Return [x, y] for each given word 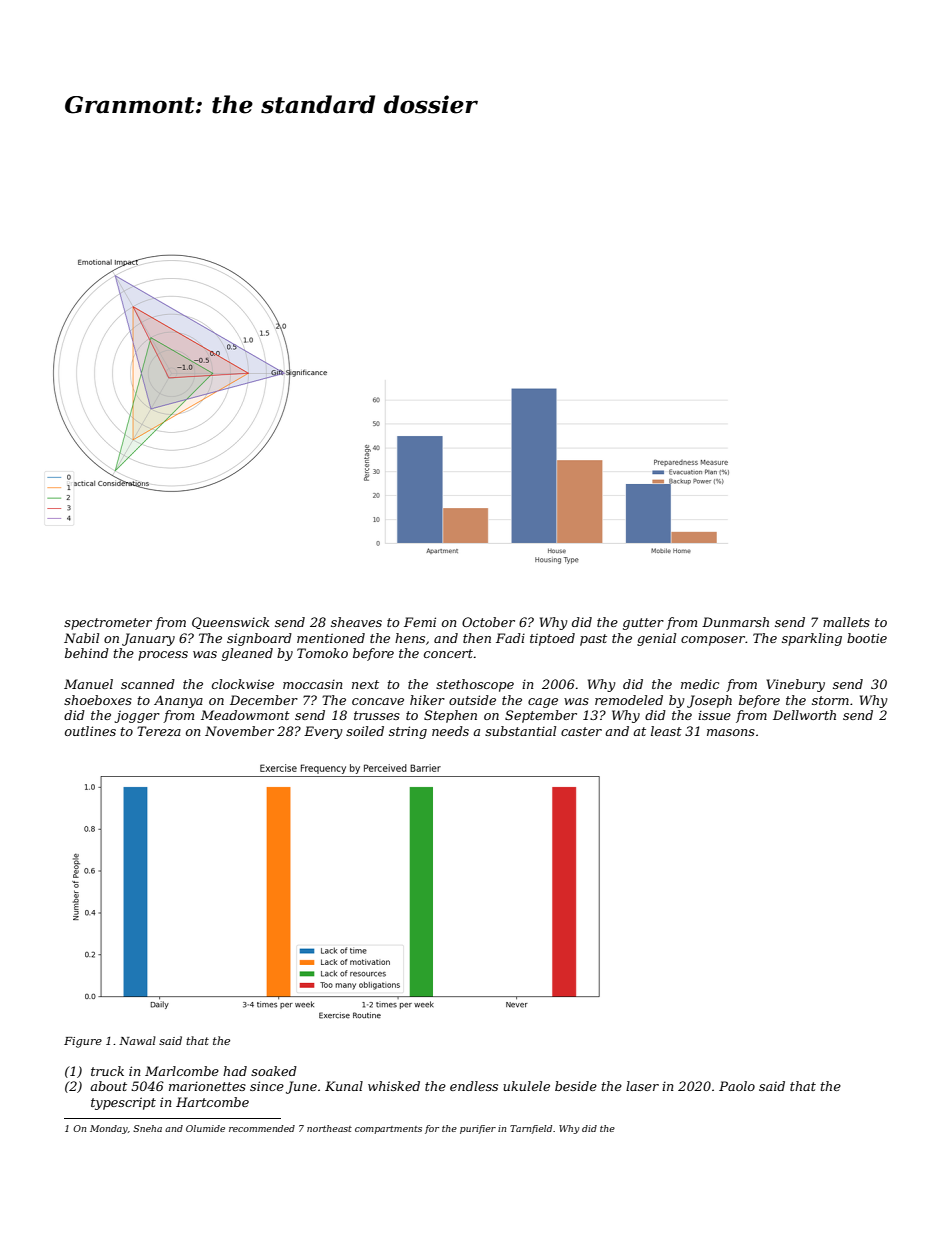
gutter [643, 624]
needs [450, 731]
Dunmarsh [735, 622]
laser [642, 1086]
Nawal [137, 1040]
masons [731, 732]
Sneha [147, 1128]
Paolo [737, 1086]
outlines [90, 731]
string [408, 732]
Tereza [159, 731]
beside [576, 1086]
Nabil [81, 638]
